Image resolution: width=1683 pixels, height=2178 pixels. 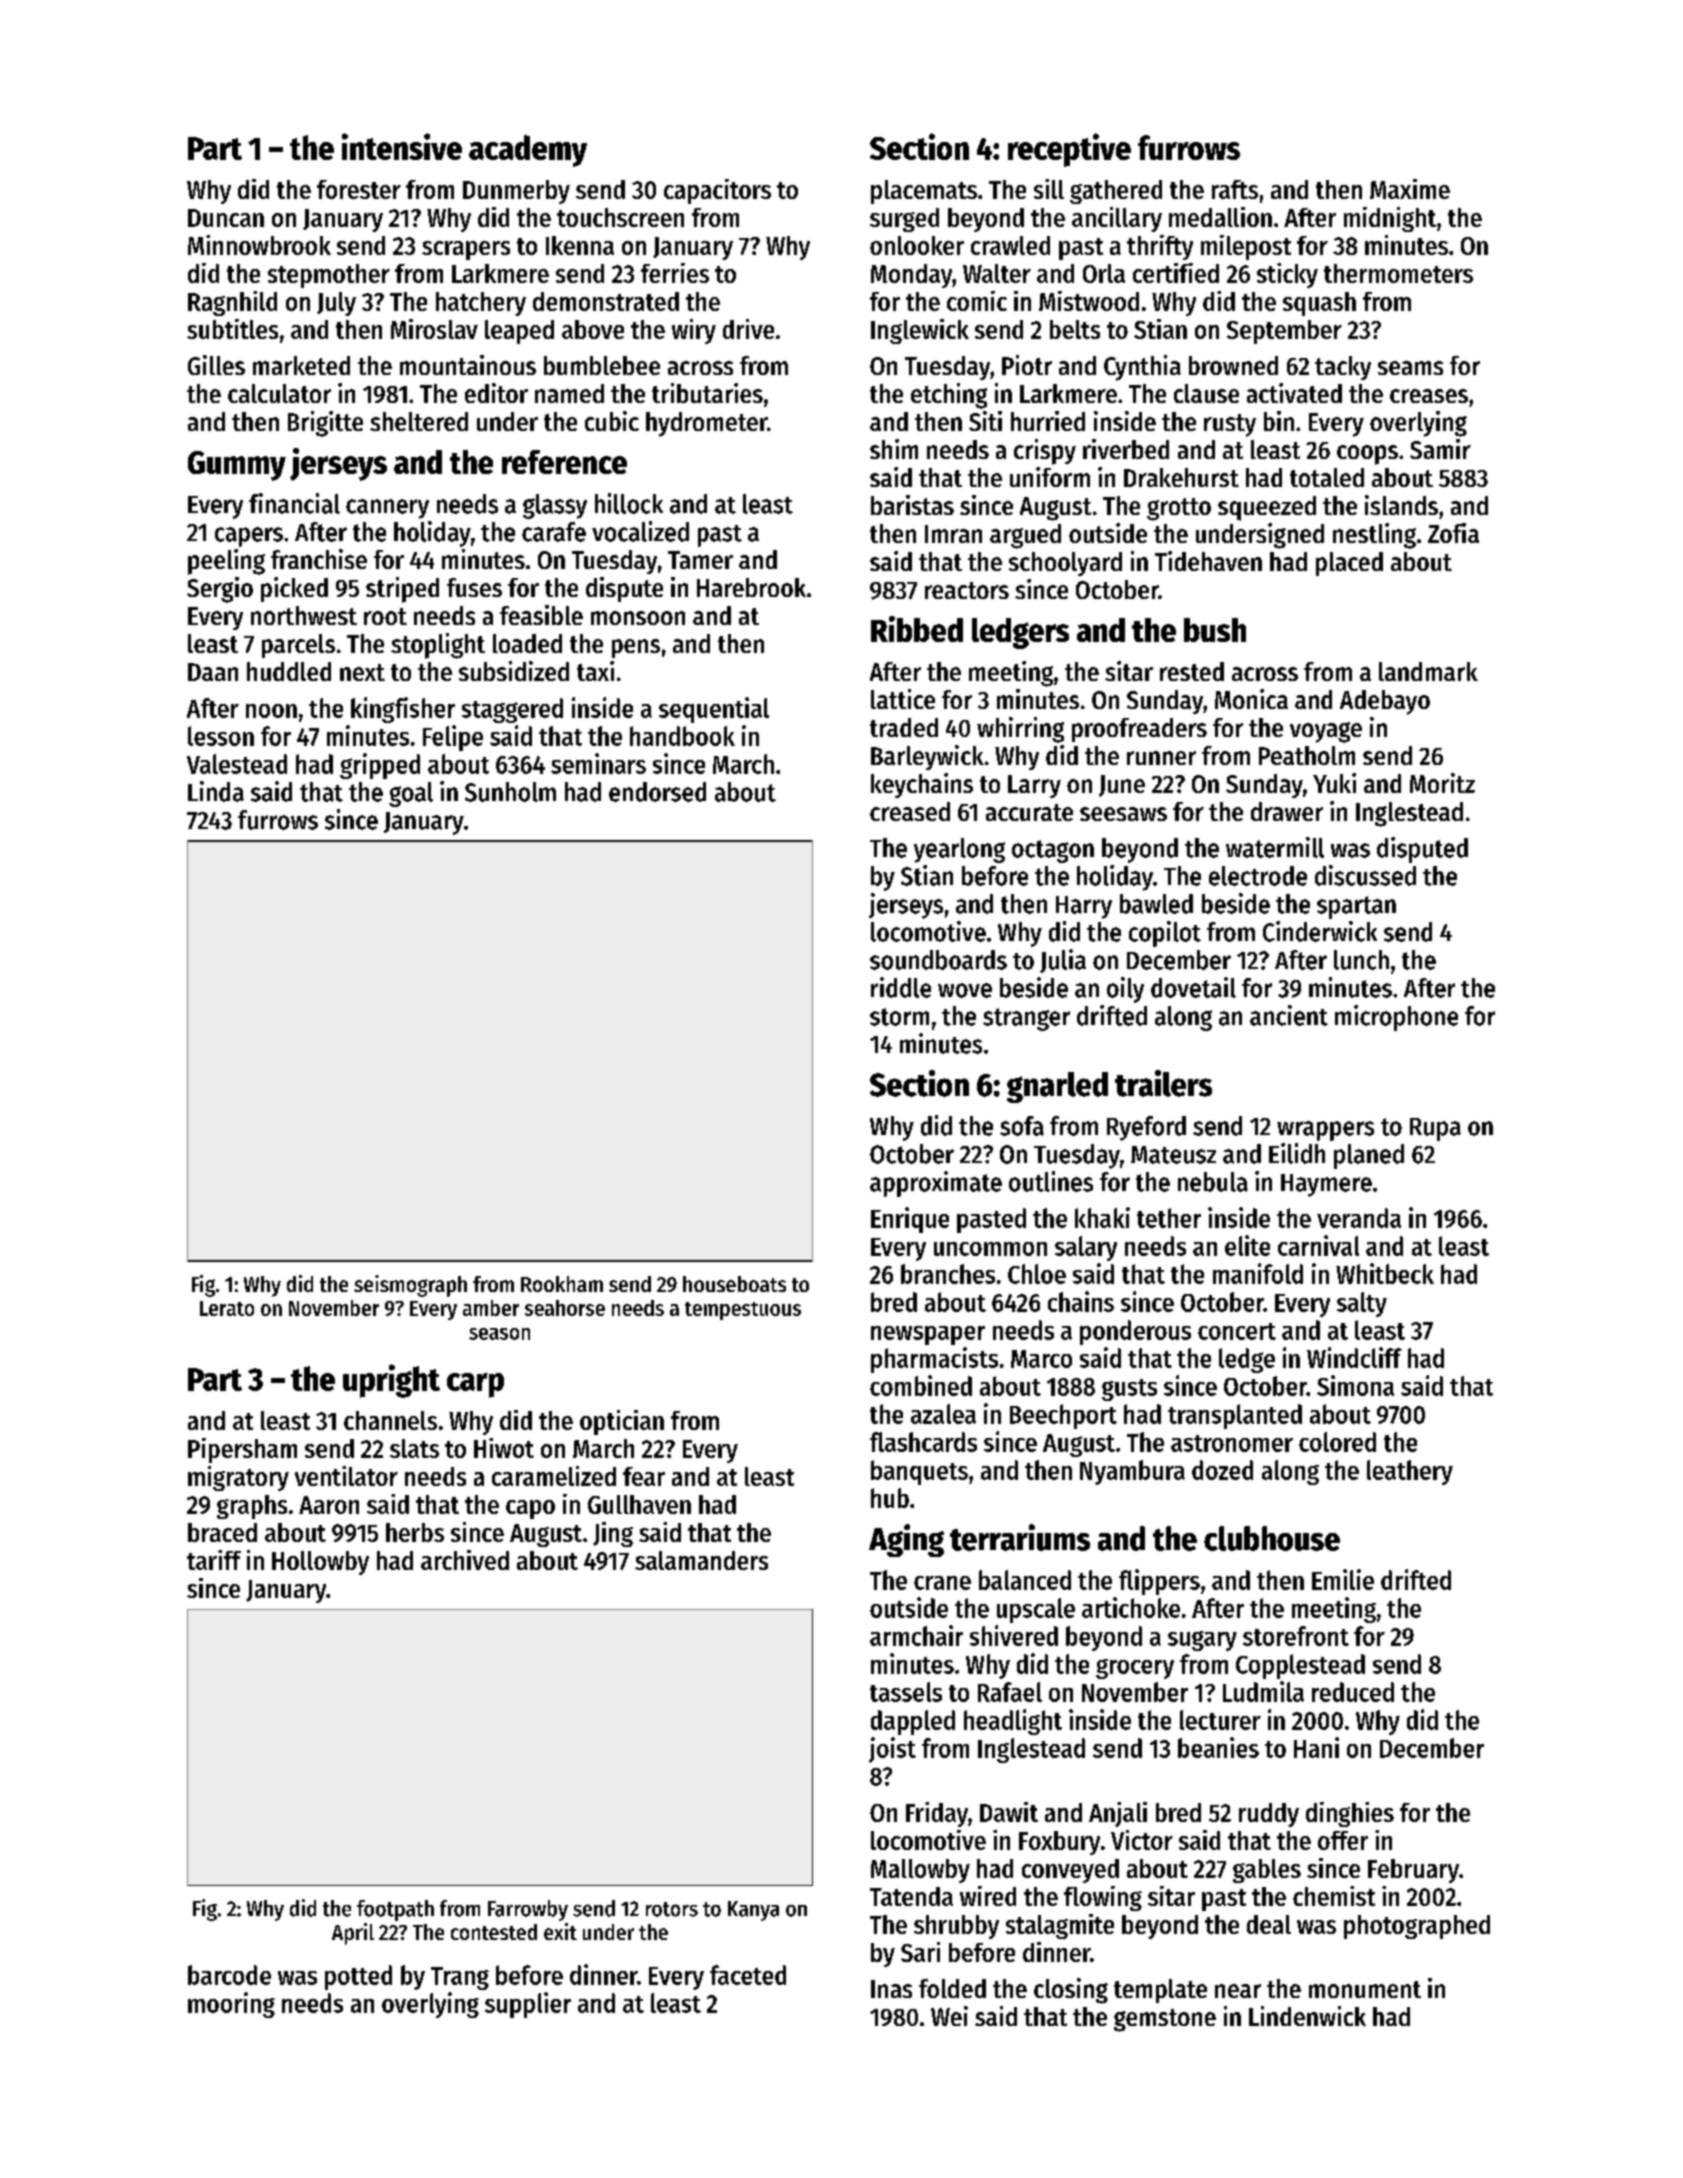 What do you see at coordinates (891, 1989) in the screenshot?
I see `Inas` at bounding box center [891, 1989].
